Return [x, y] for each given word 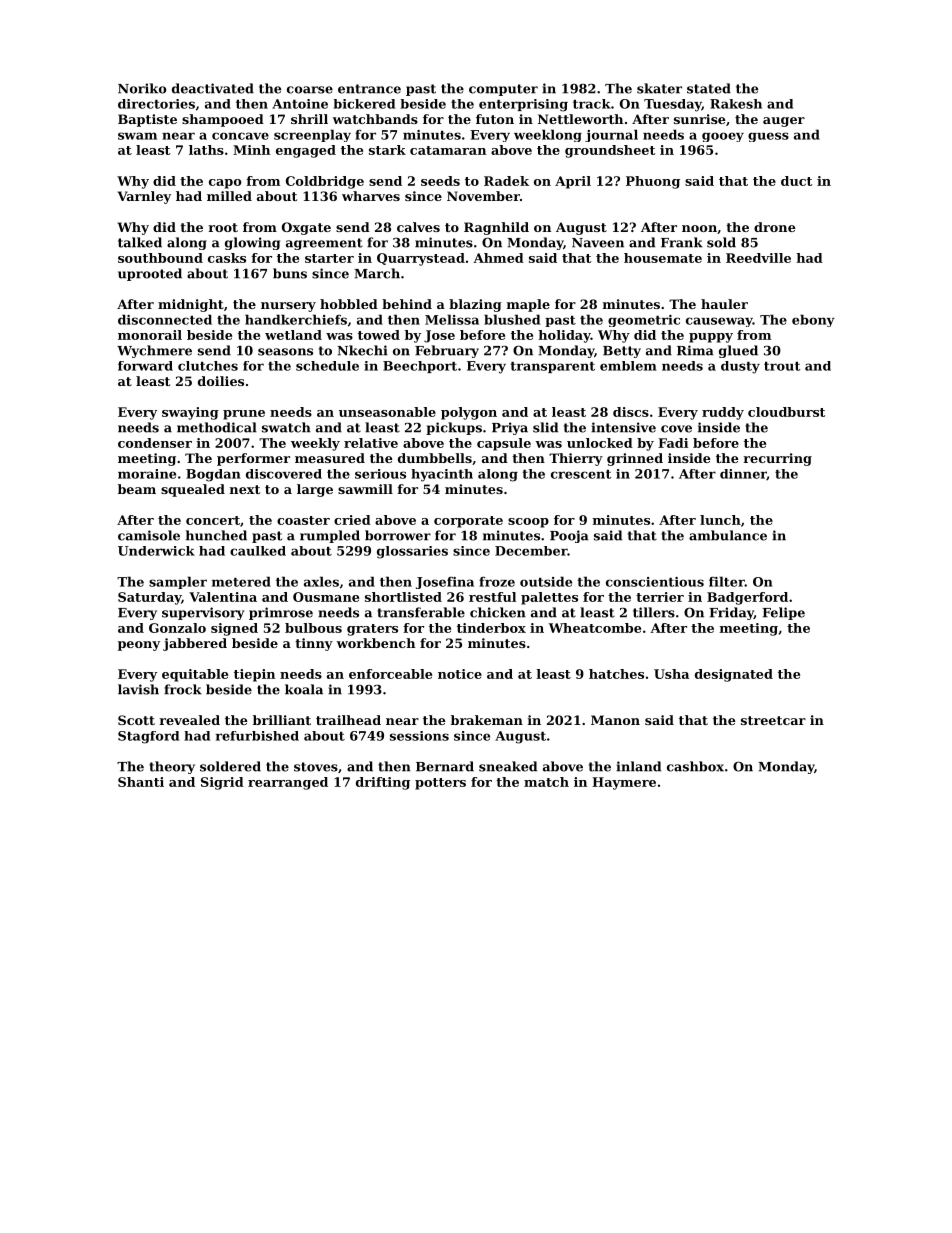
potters [440, 784]
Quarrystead [421, 259]
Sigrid [222, 783]
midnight [191, 305]
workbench [376, 643]
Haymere [624, 783]
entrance [369, 89]
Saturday [149, 598]
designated [734, 675]
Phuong [653, 182]
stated [709, 88]
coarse [310, 90]
